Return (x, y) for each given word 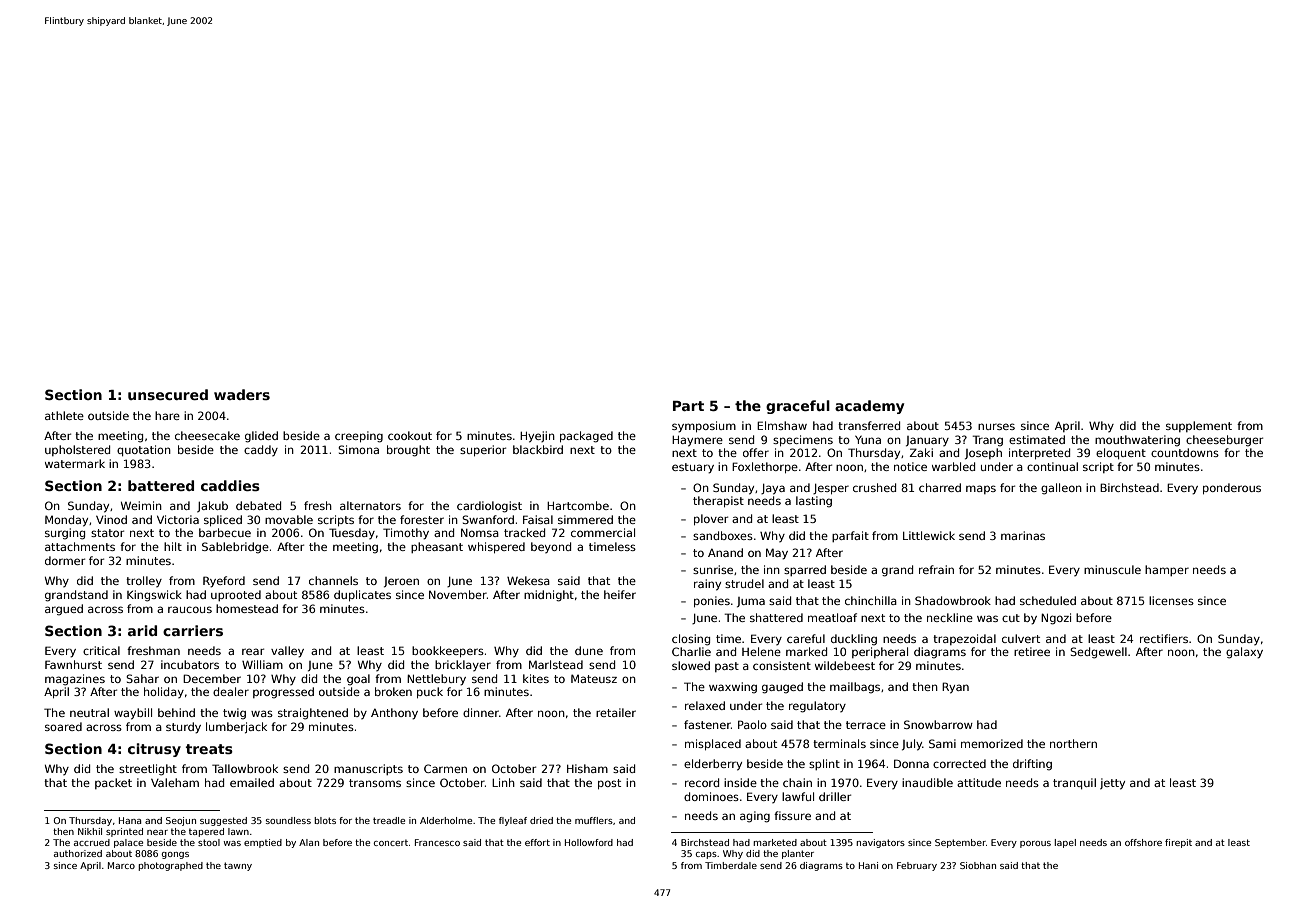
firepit (1178, 843)
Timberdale (731, 865)
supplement (1199, 426)
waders (242, 394)
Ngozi (1056, 619)
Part (688, 406)
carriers (193, 630)
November (458, 594)
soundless (288, 820)
